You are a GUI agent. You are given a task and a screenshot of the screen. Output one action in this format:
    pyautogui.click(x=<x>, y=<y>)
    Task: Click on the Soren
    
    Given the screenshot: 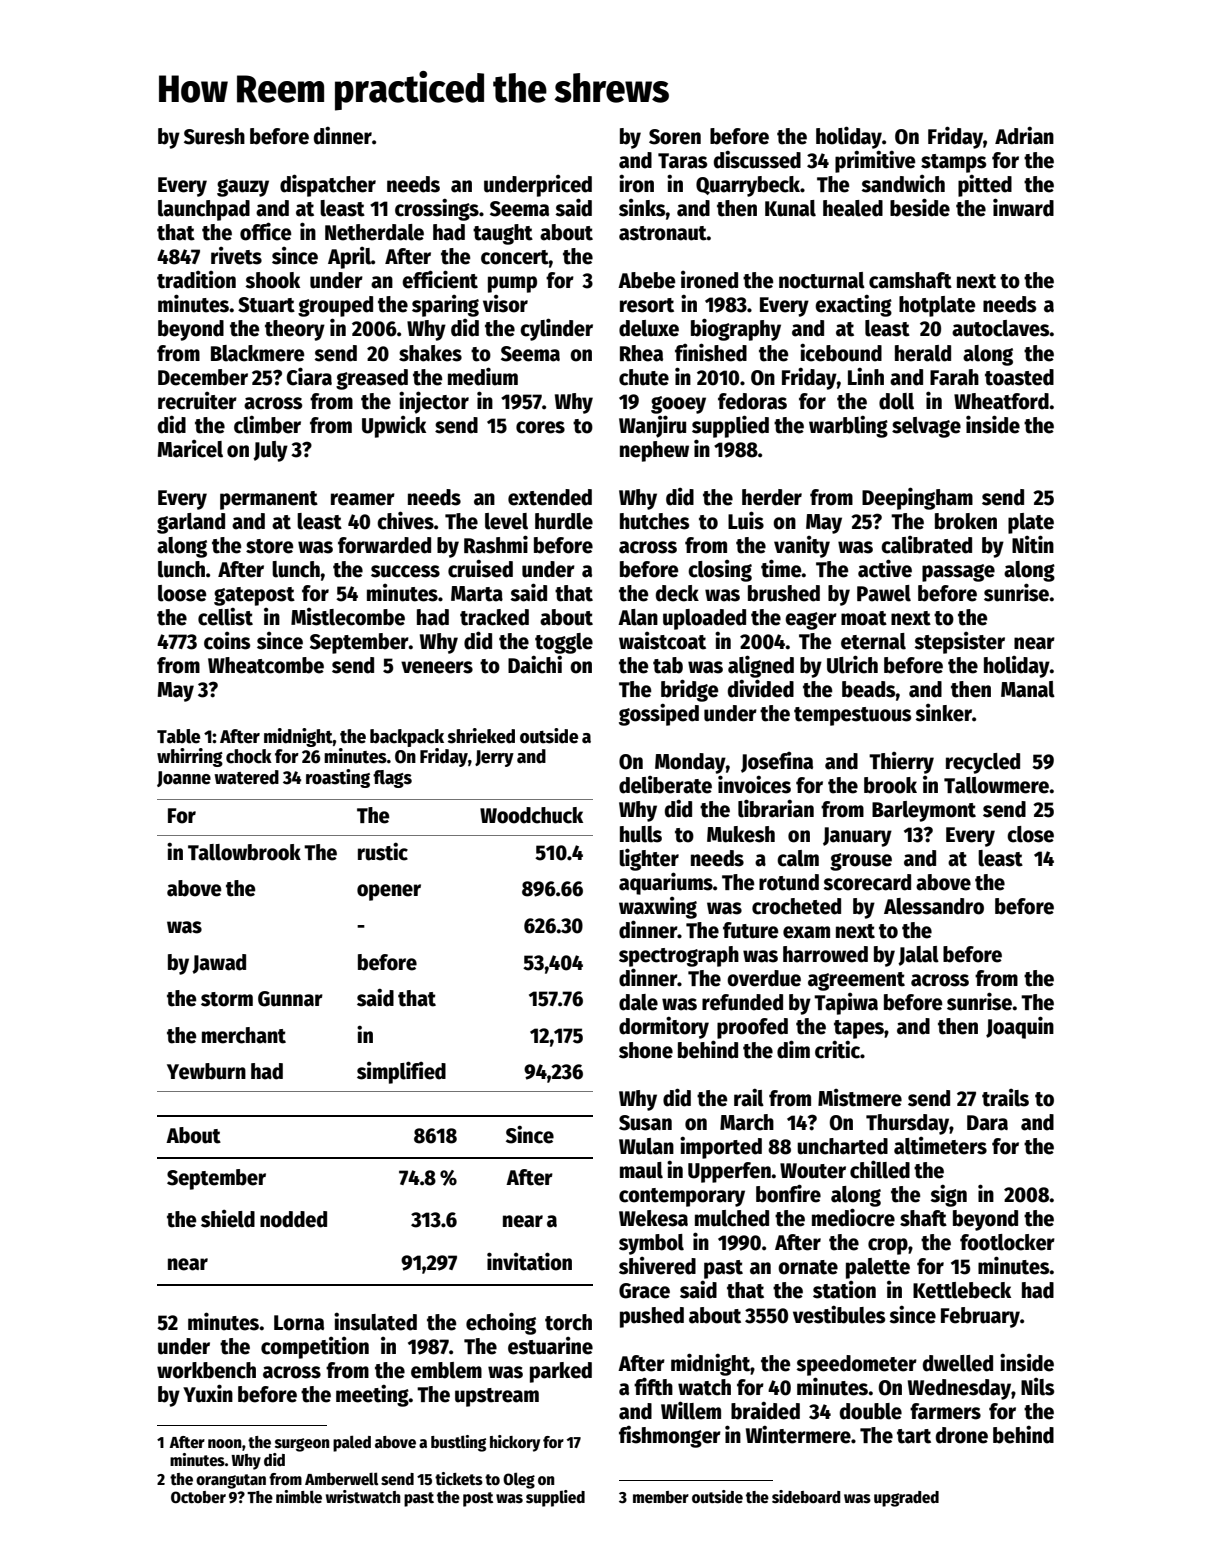 What is the action you would take?
    pyautogui.click(x=675, y=137)
